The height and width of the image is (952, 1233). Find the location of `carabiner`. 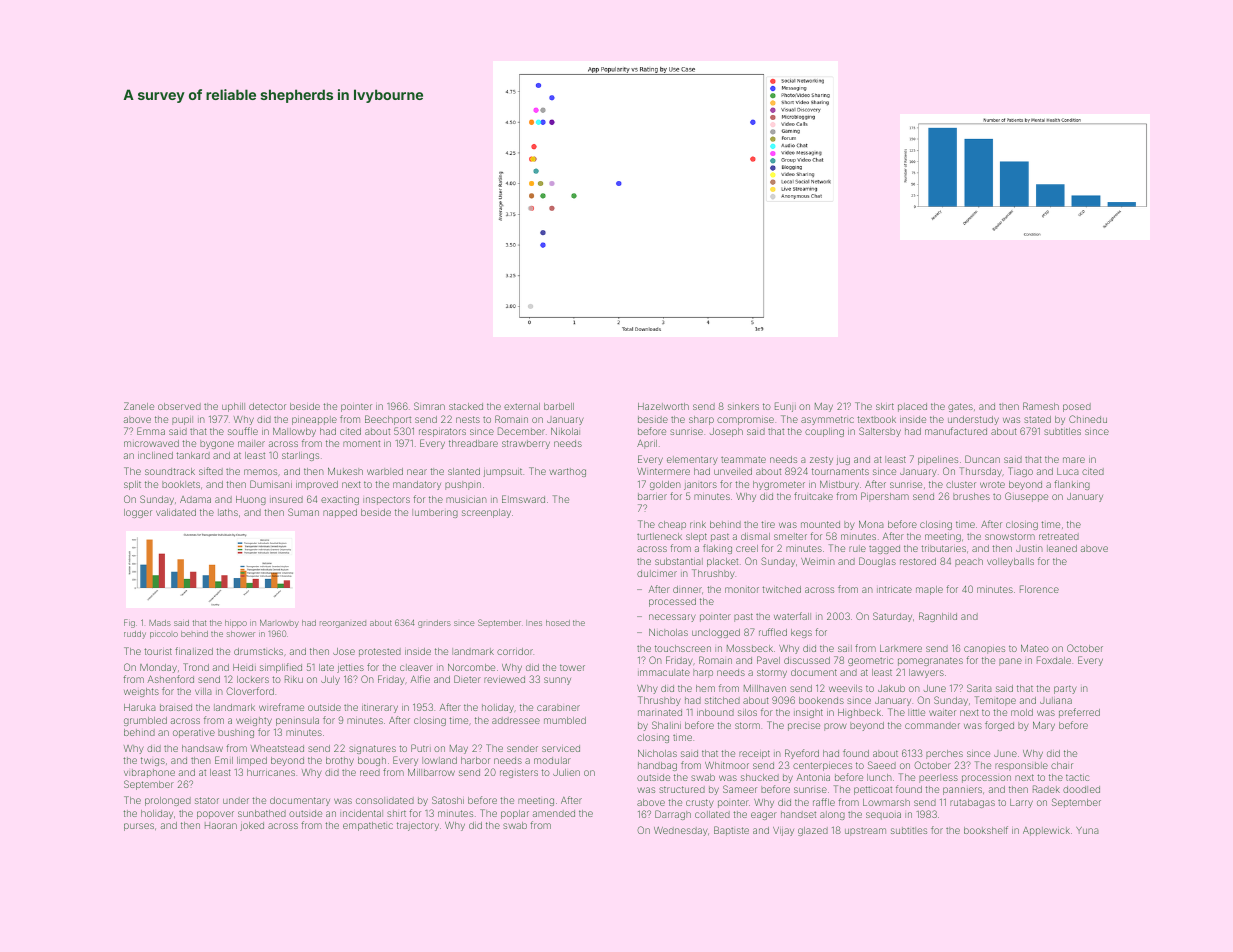

carabiner is located at coordinates (558, 707).
